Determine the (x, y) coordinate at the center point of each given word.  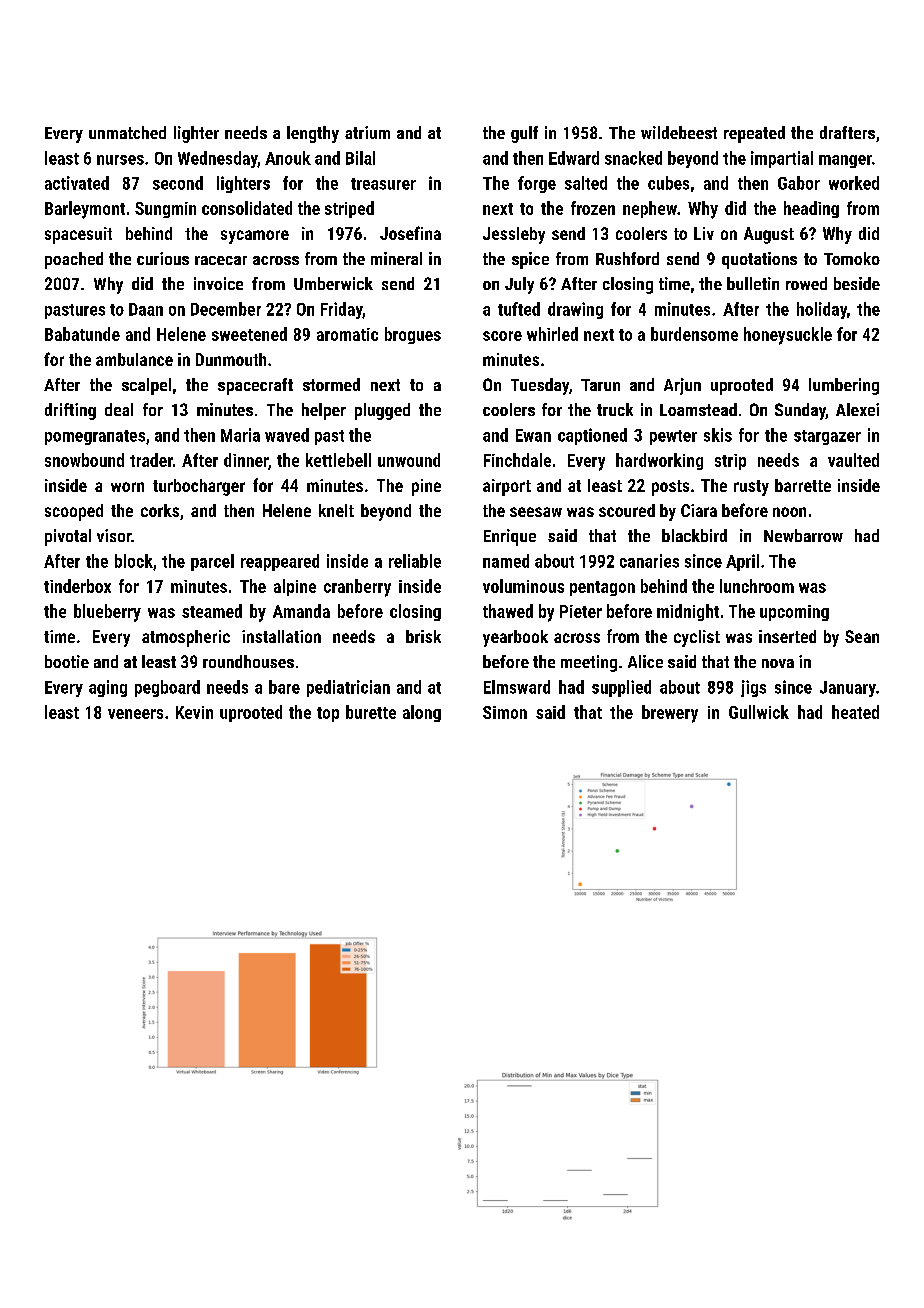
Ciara (699, 510)
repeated (754, 134)
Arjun (682, 386)
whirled (552, 334)
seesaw (536, 512)
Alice (645, 661)
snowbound (84, 460)
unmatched (127, 132)
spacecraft (255, 386)
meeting (589, 663)
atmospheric (186, 638)
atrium (367, 132)
